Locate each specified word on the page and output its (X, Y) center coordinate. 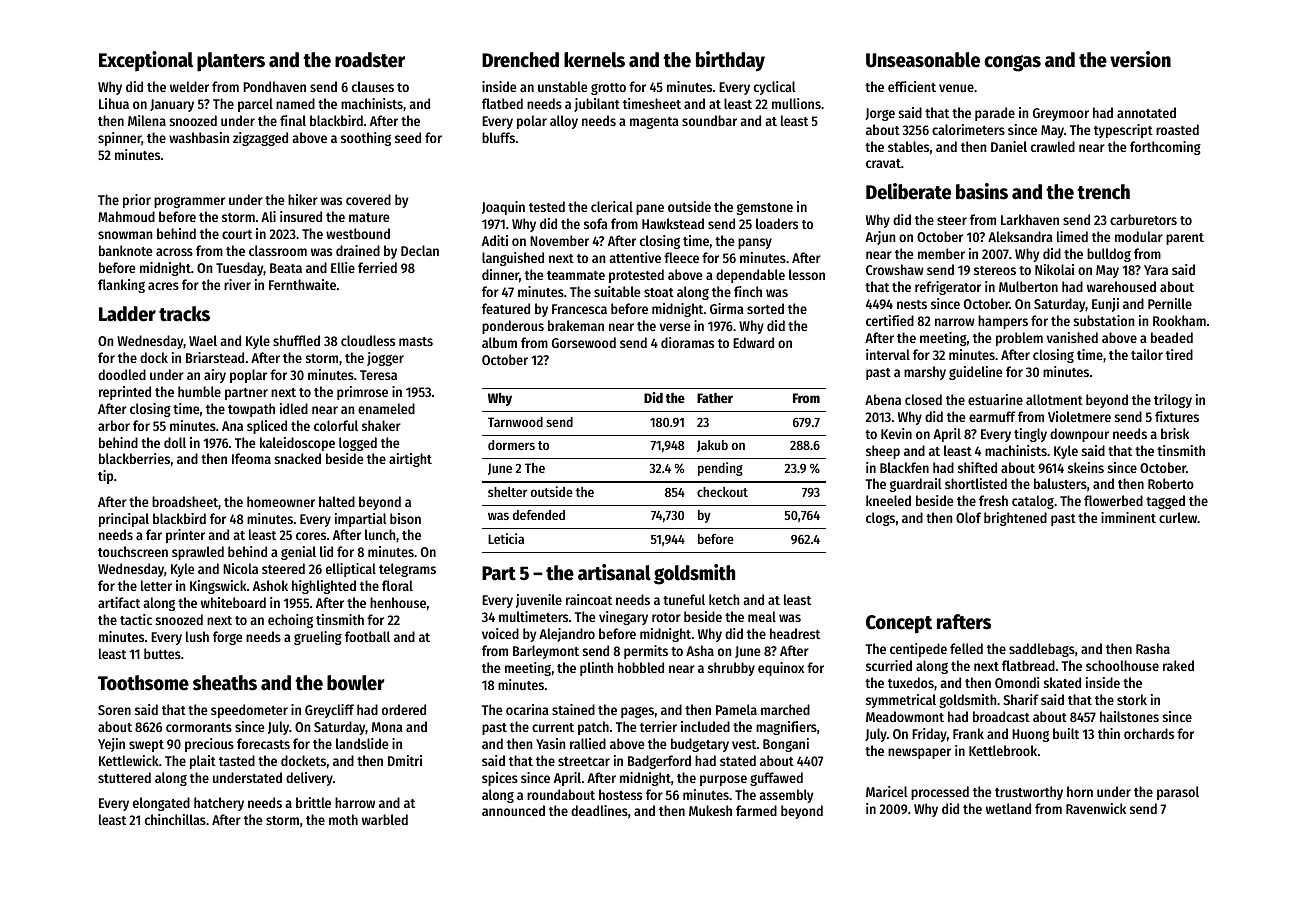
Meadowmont (905, 716)
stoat (659, 292)
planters (231, 62)
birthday (730, 61)
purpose (723, 780)
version (1140, 59)
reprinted (125, 393)
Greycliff (329, 711)
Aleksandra (1020, 236)
